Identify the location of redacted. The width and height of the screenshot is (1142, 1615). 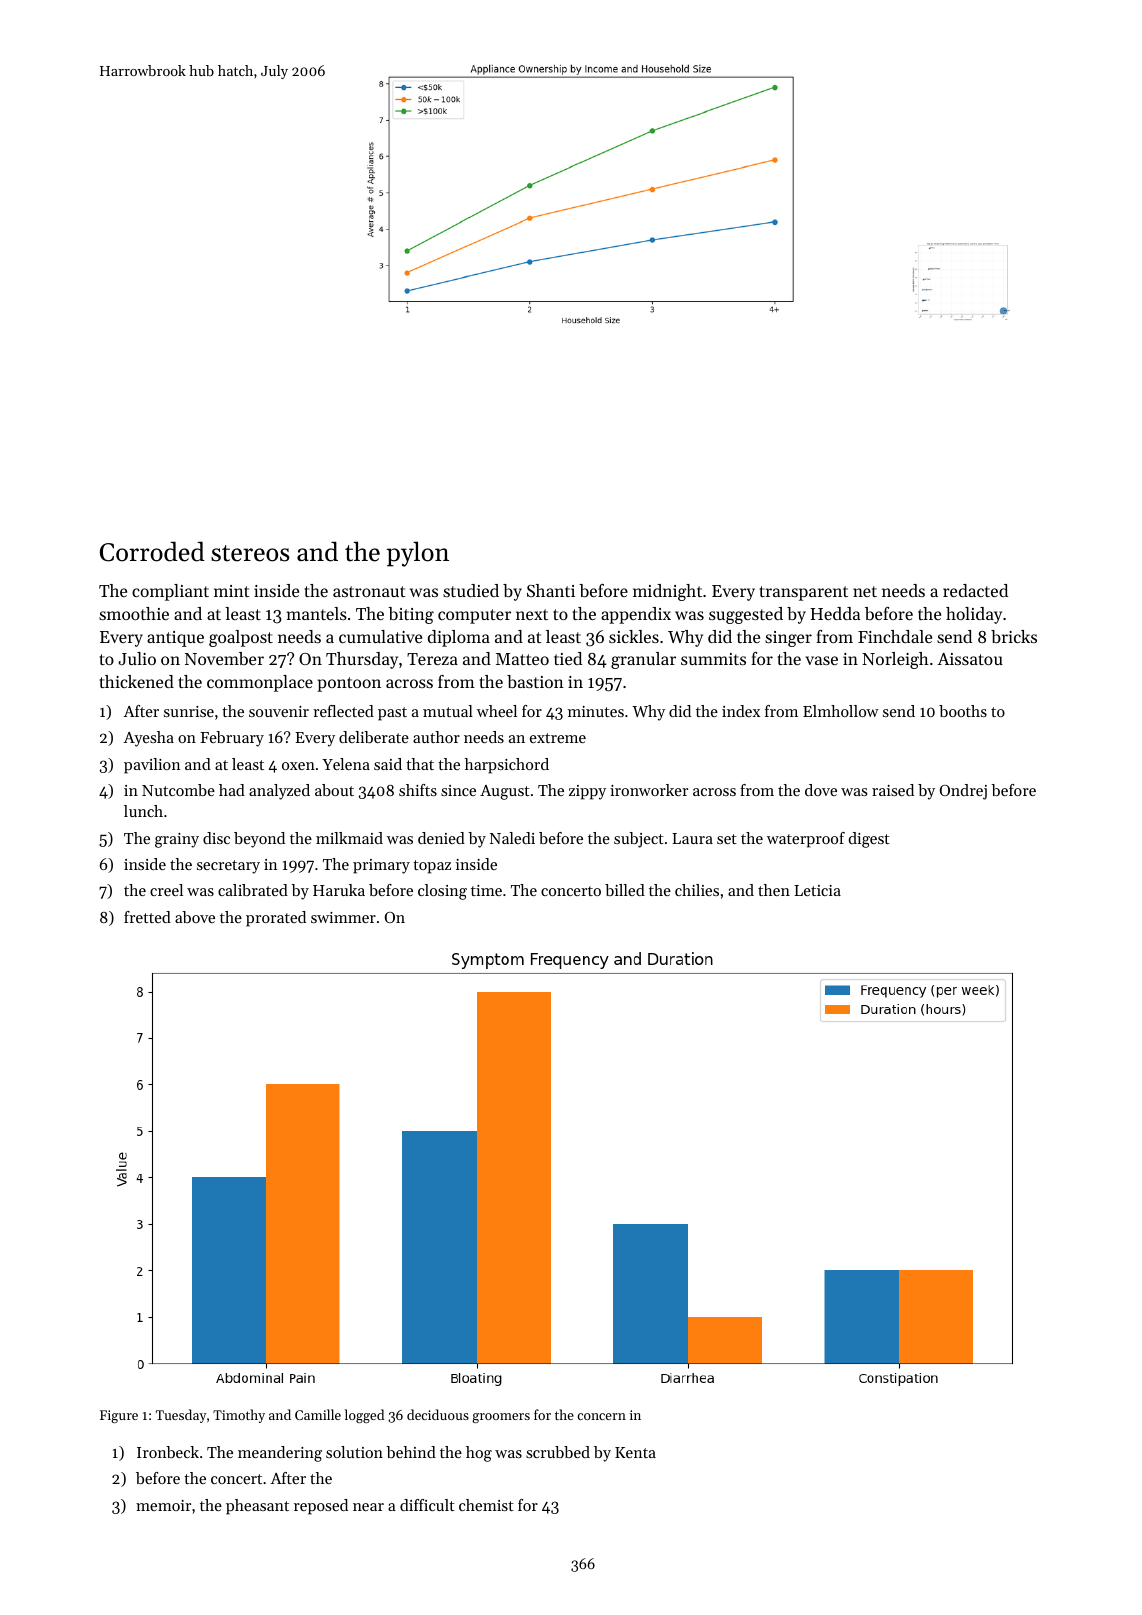
(975, 590).
